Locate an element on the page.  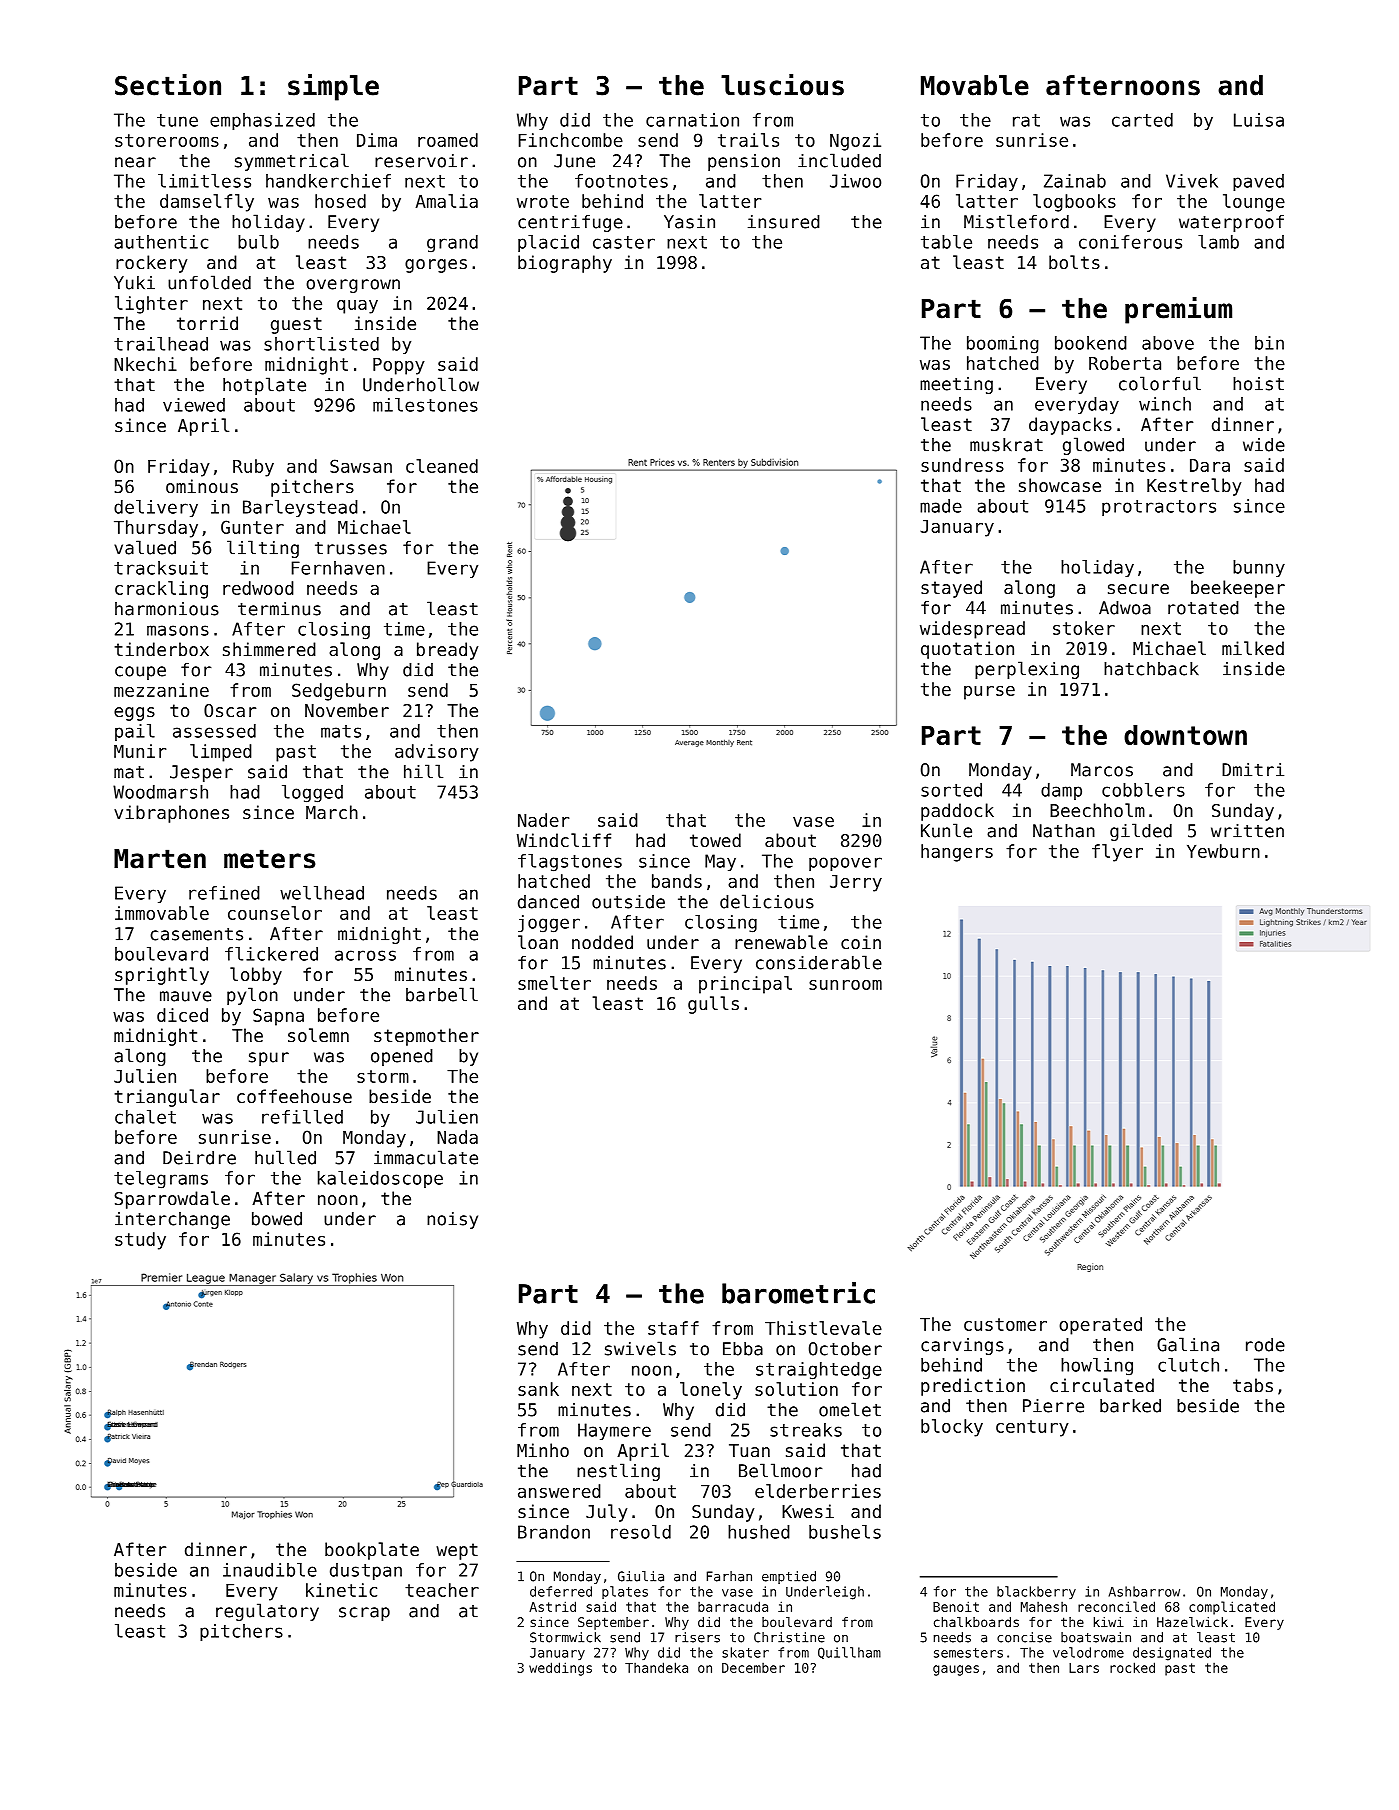
cleaned is located at coordinates (442, 466).
